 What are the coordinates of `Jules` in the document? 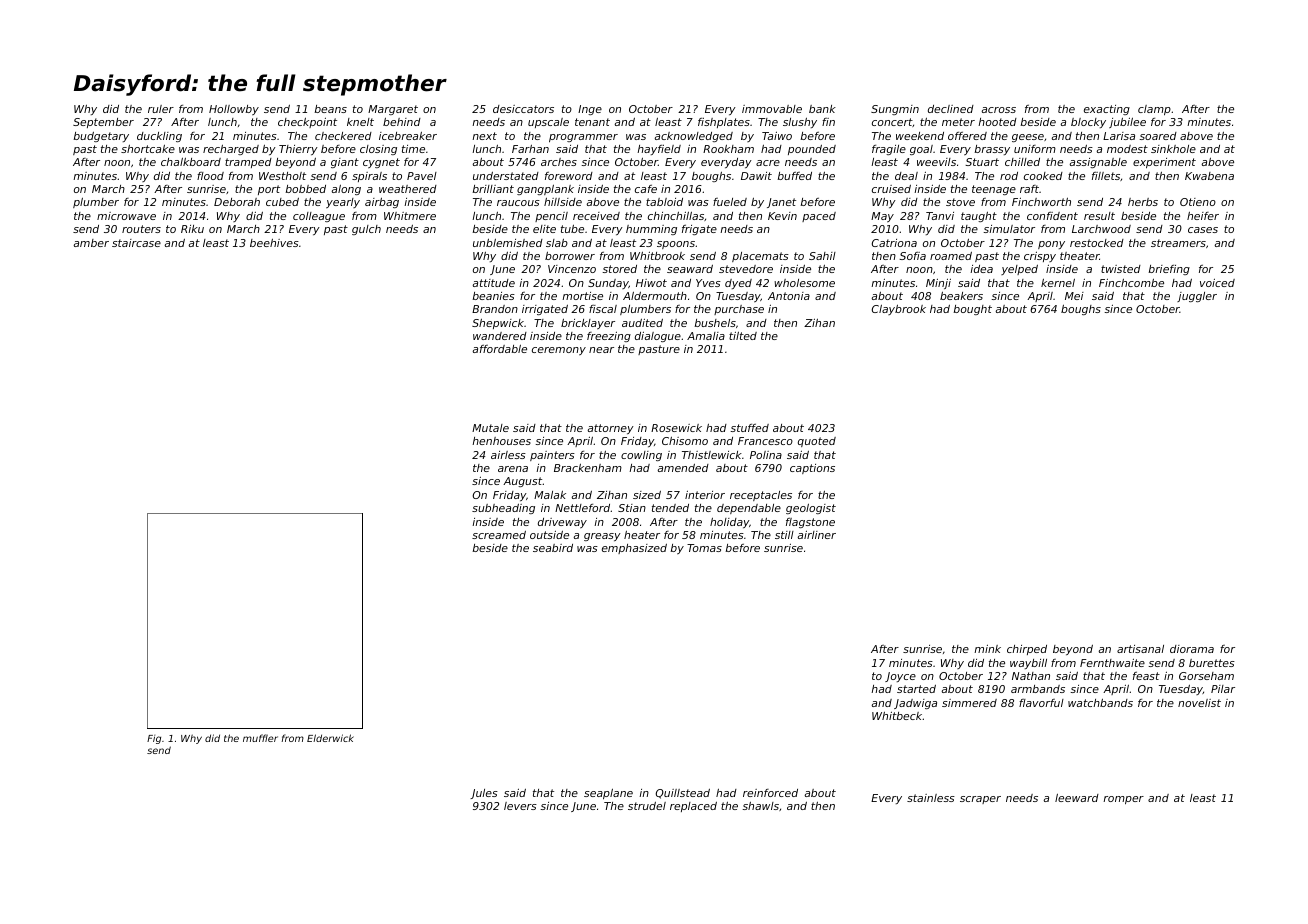 It's located at (484, 794).
